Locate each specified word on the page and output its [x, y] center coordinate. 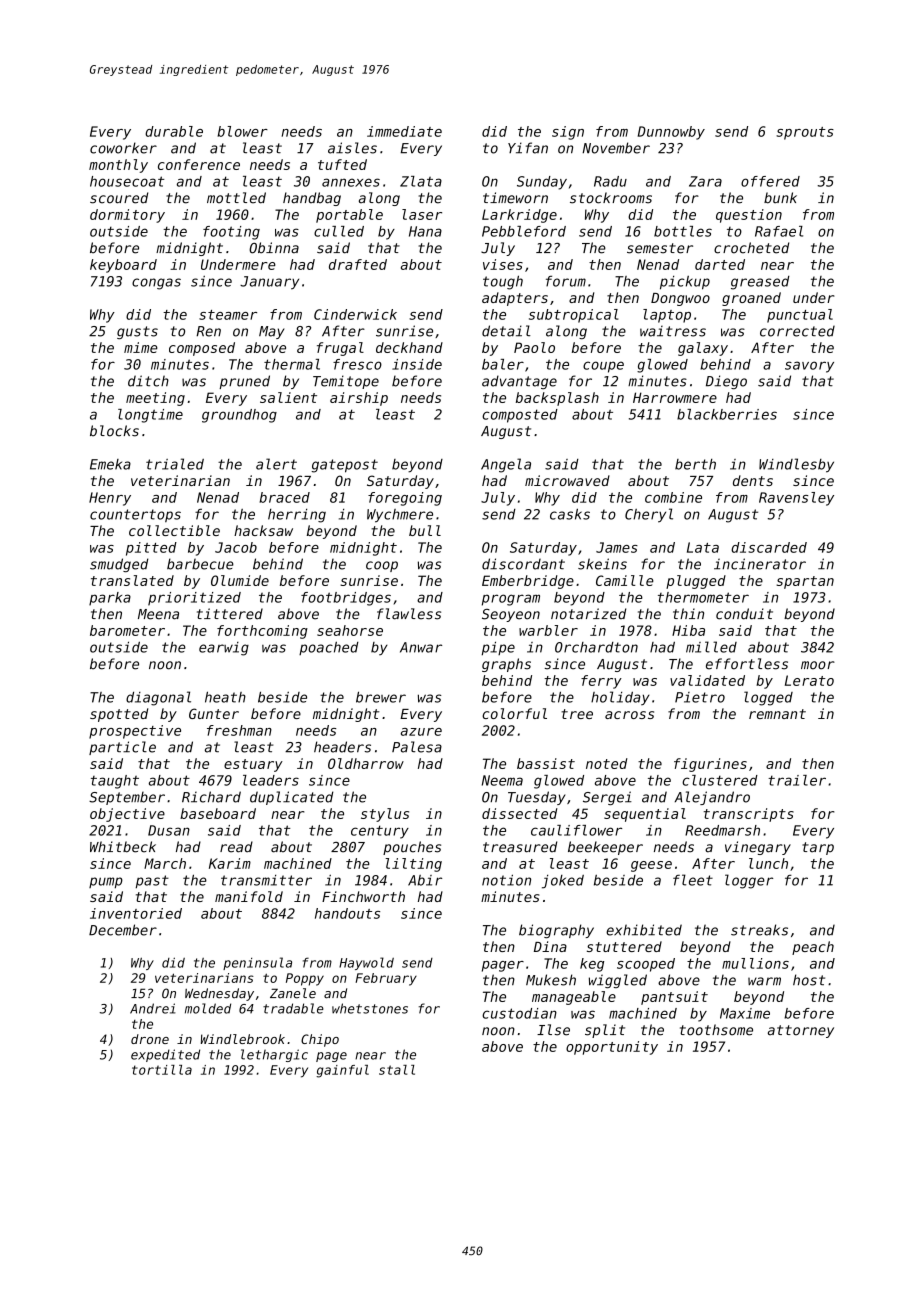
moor [818, 665]
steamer [228, 315]
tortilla [162, 1070]
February [386, 979]
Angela [506, 465]
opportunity [612, 1048]
